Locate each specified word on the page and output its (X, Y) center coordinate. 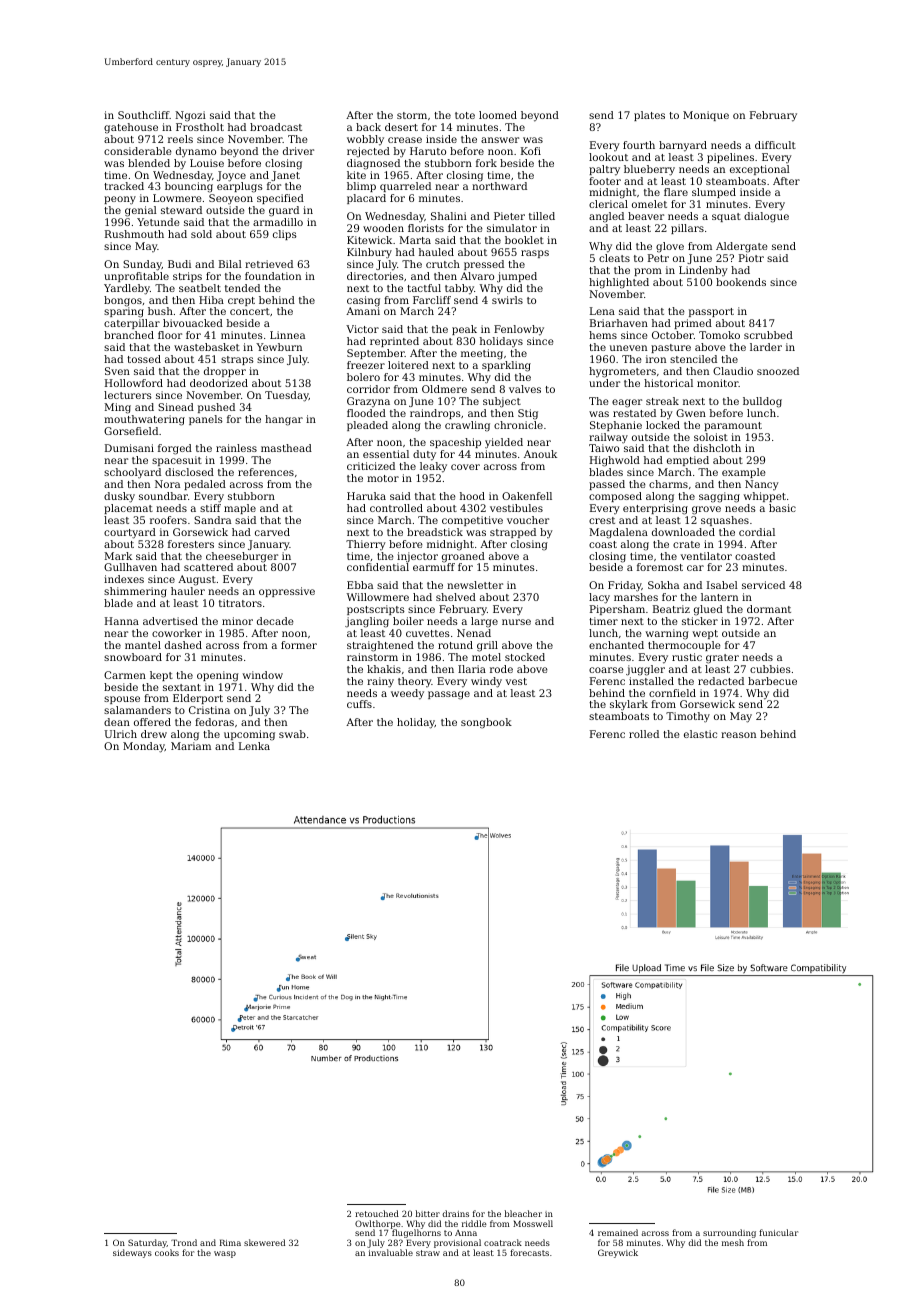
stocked (525, 657)
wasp (225, 1254)
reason (738, 735)
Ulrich (120, 734)
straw (428, 1253)
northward (499, 186)
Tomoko (719, 335)
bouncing (189, 187)
